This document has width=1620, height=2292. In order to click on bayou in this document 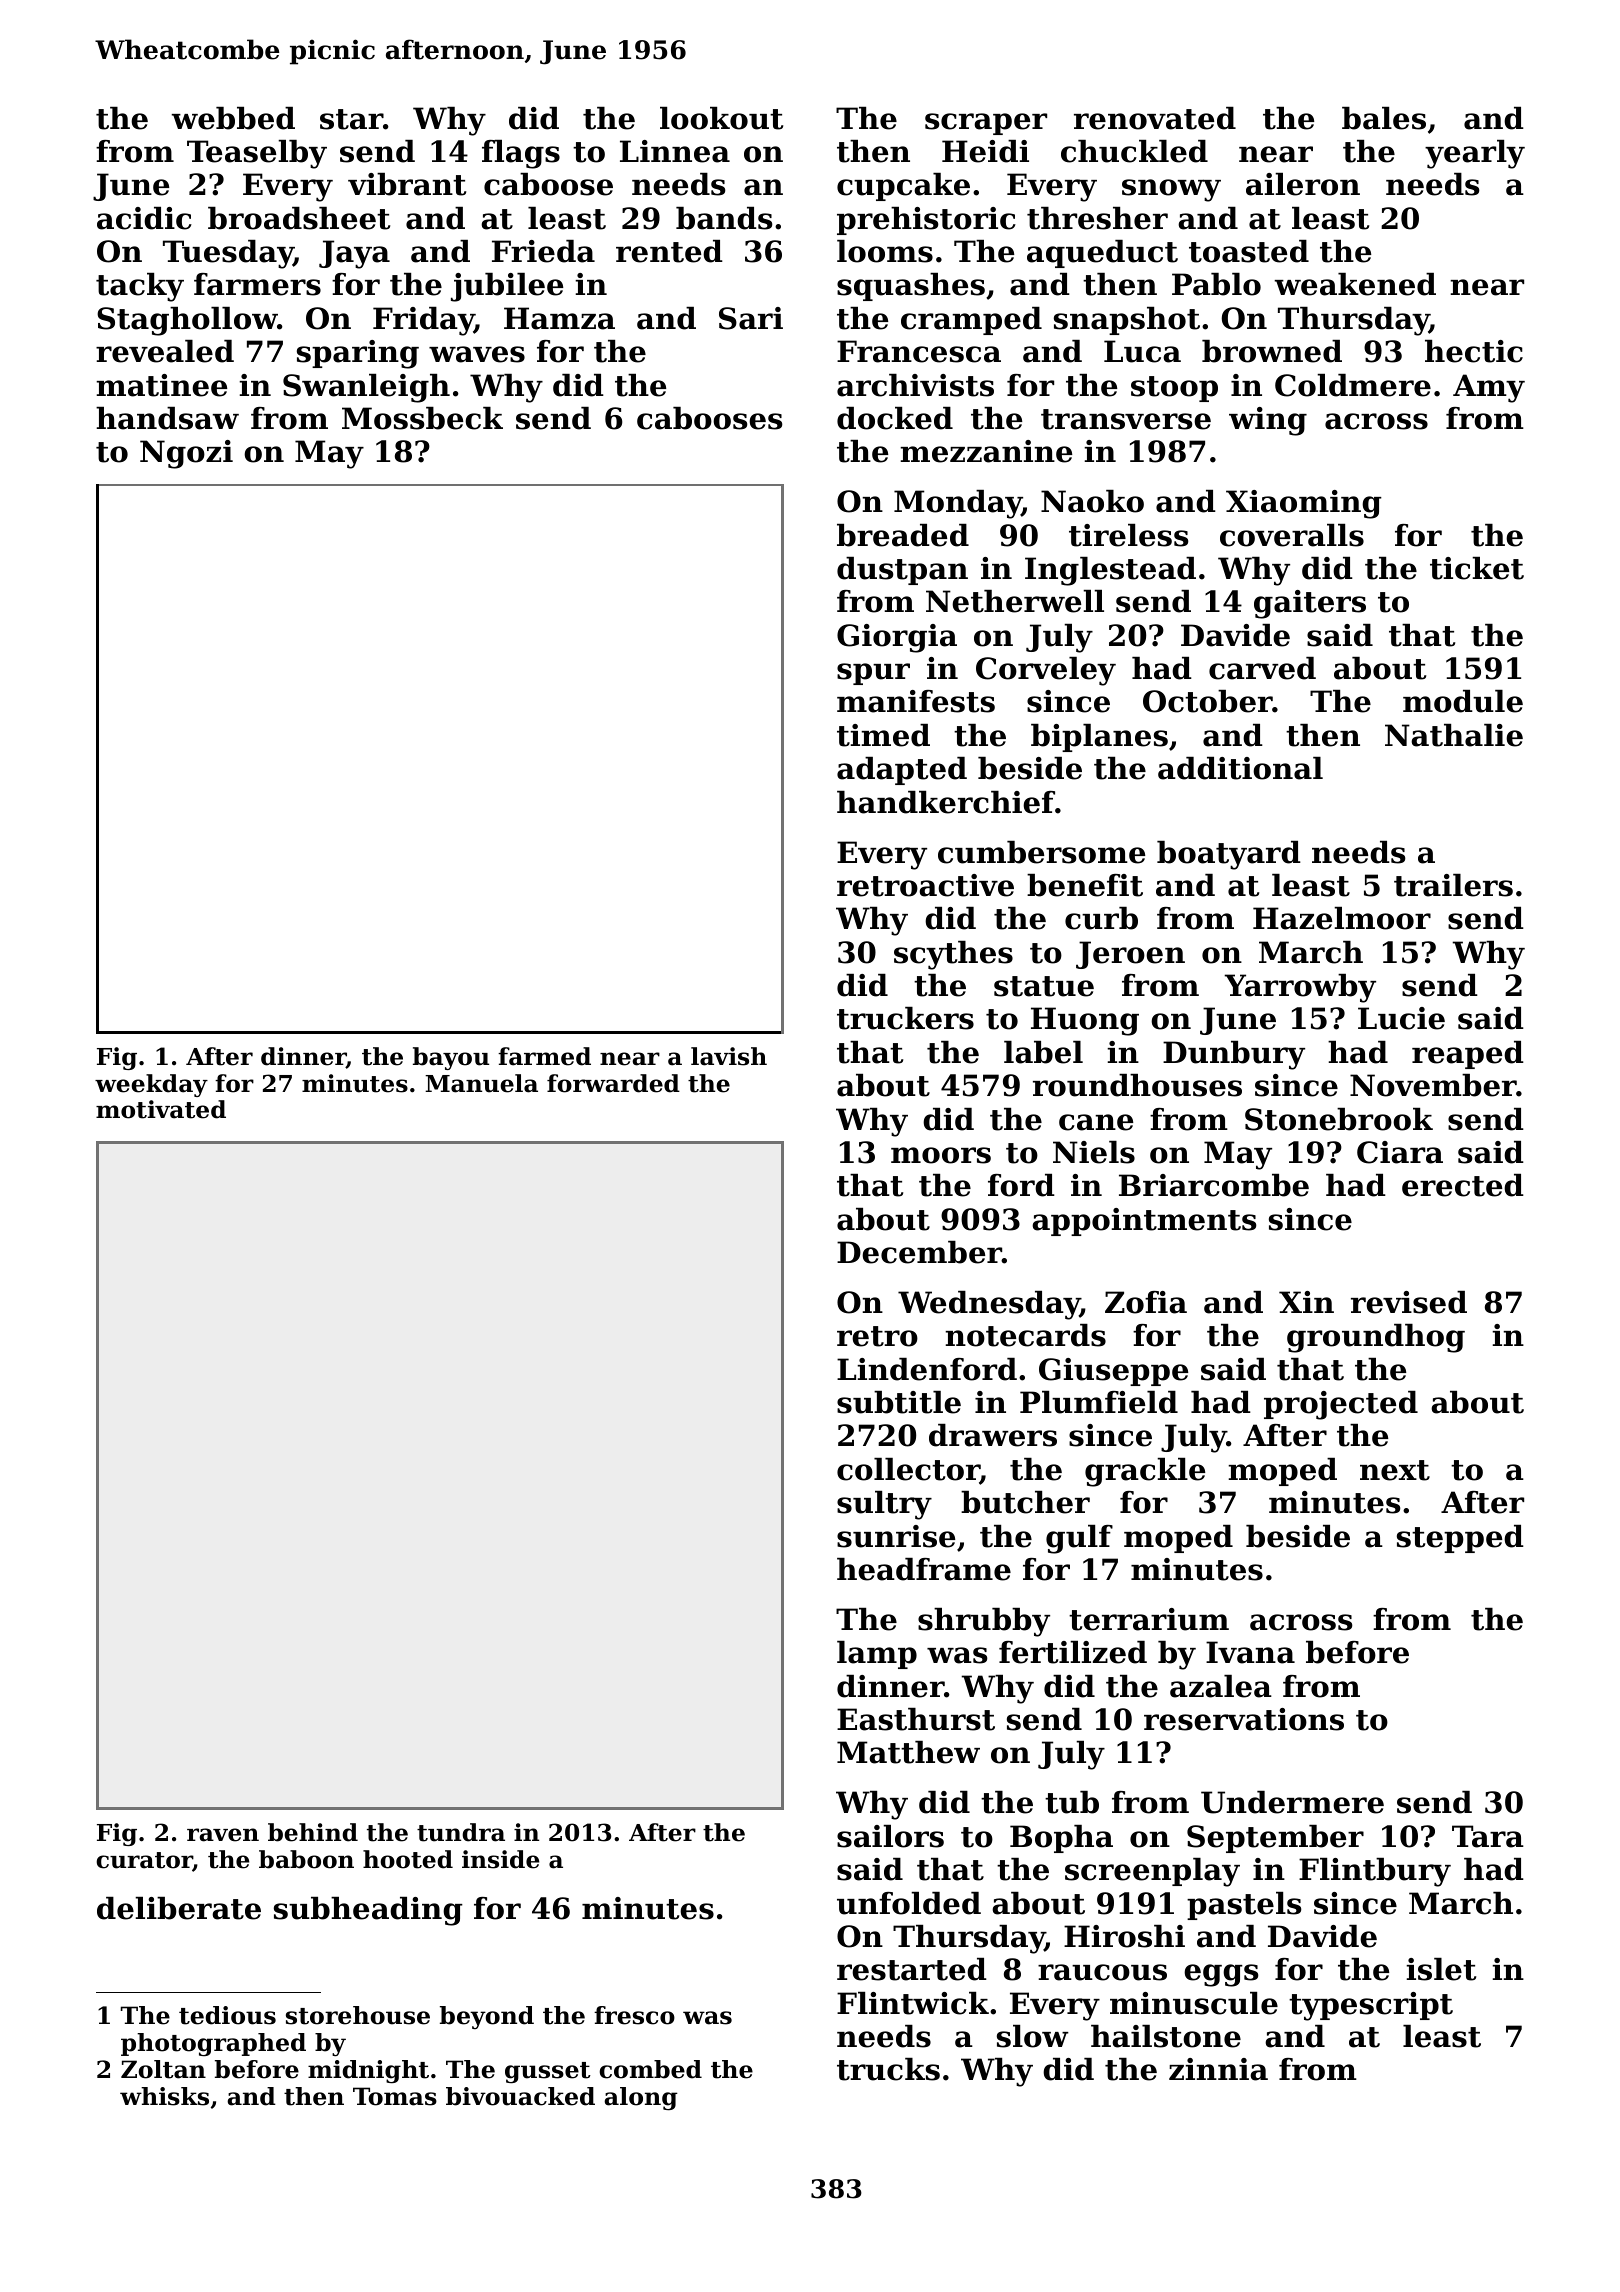, I will do `click(451, 1058)`.
